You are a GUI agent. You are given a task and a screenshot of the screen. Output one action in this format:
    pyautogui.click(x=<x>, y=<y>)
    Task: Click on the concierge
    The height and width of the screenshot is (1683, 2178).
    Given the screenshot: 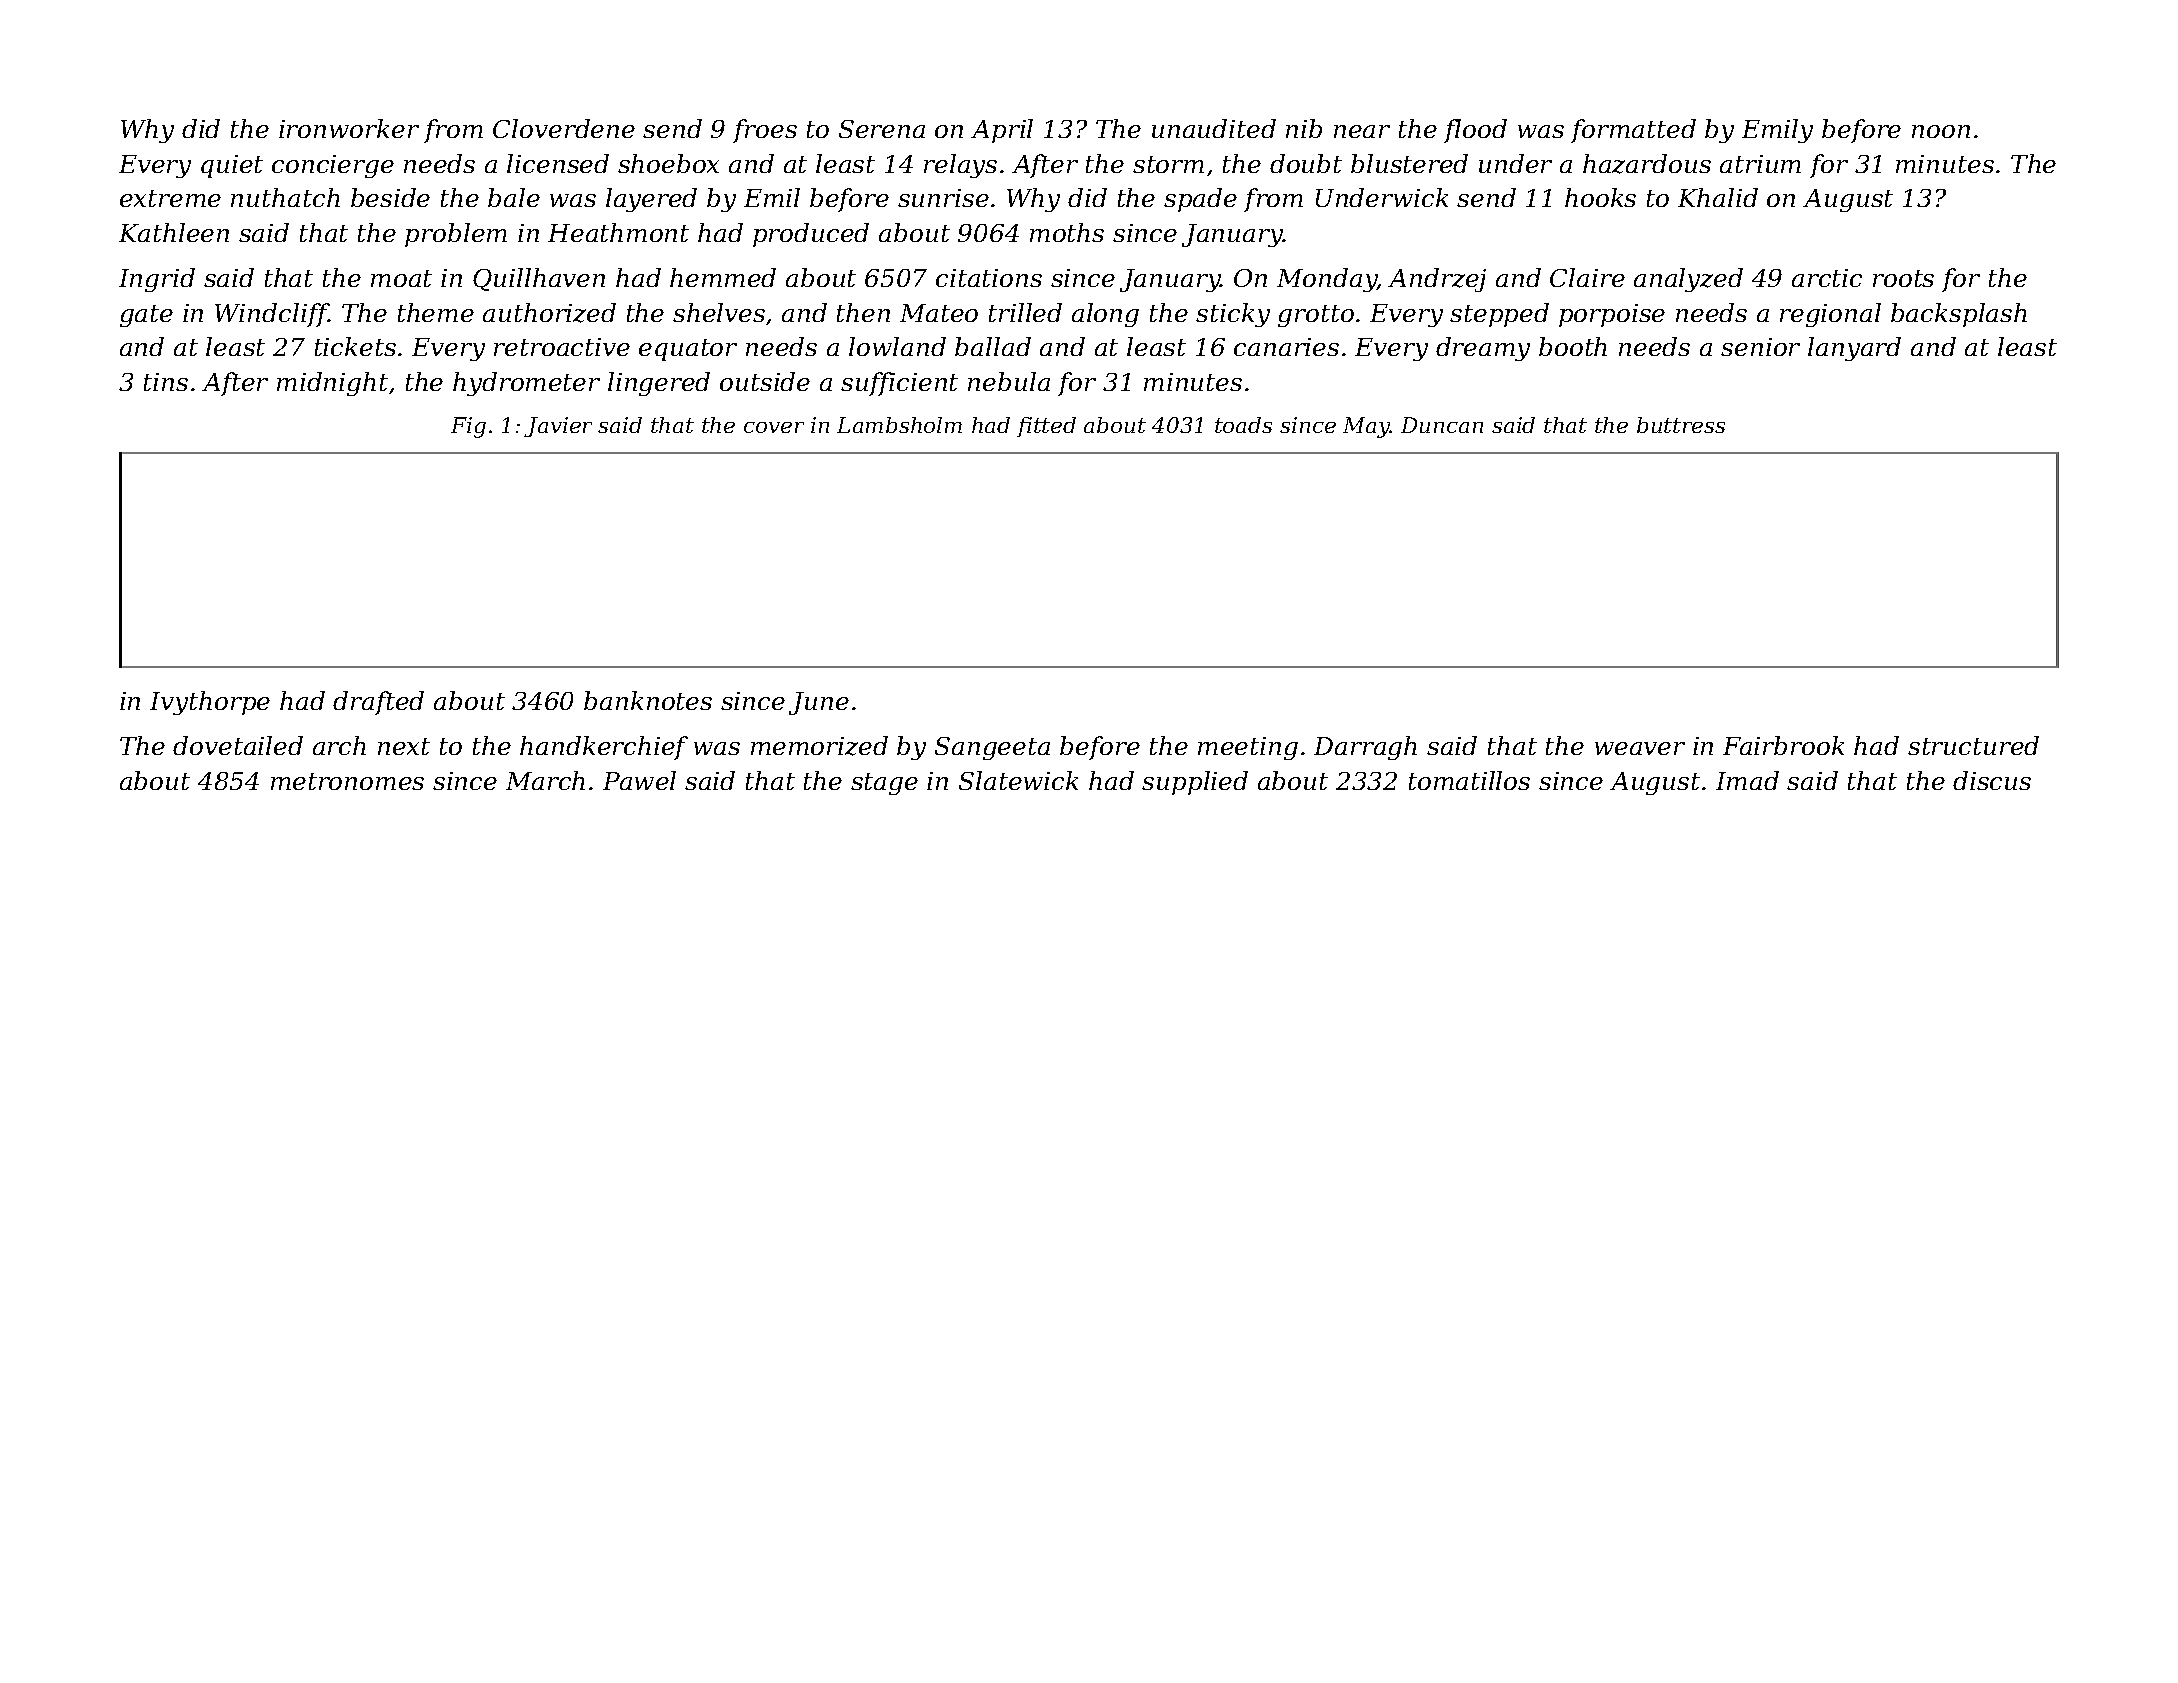 What is the action you would take?
    pyautogui.click(x=333, y=166)
